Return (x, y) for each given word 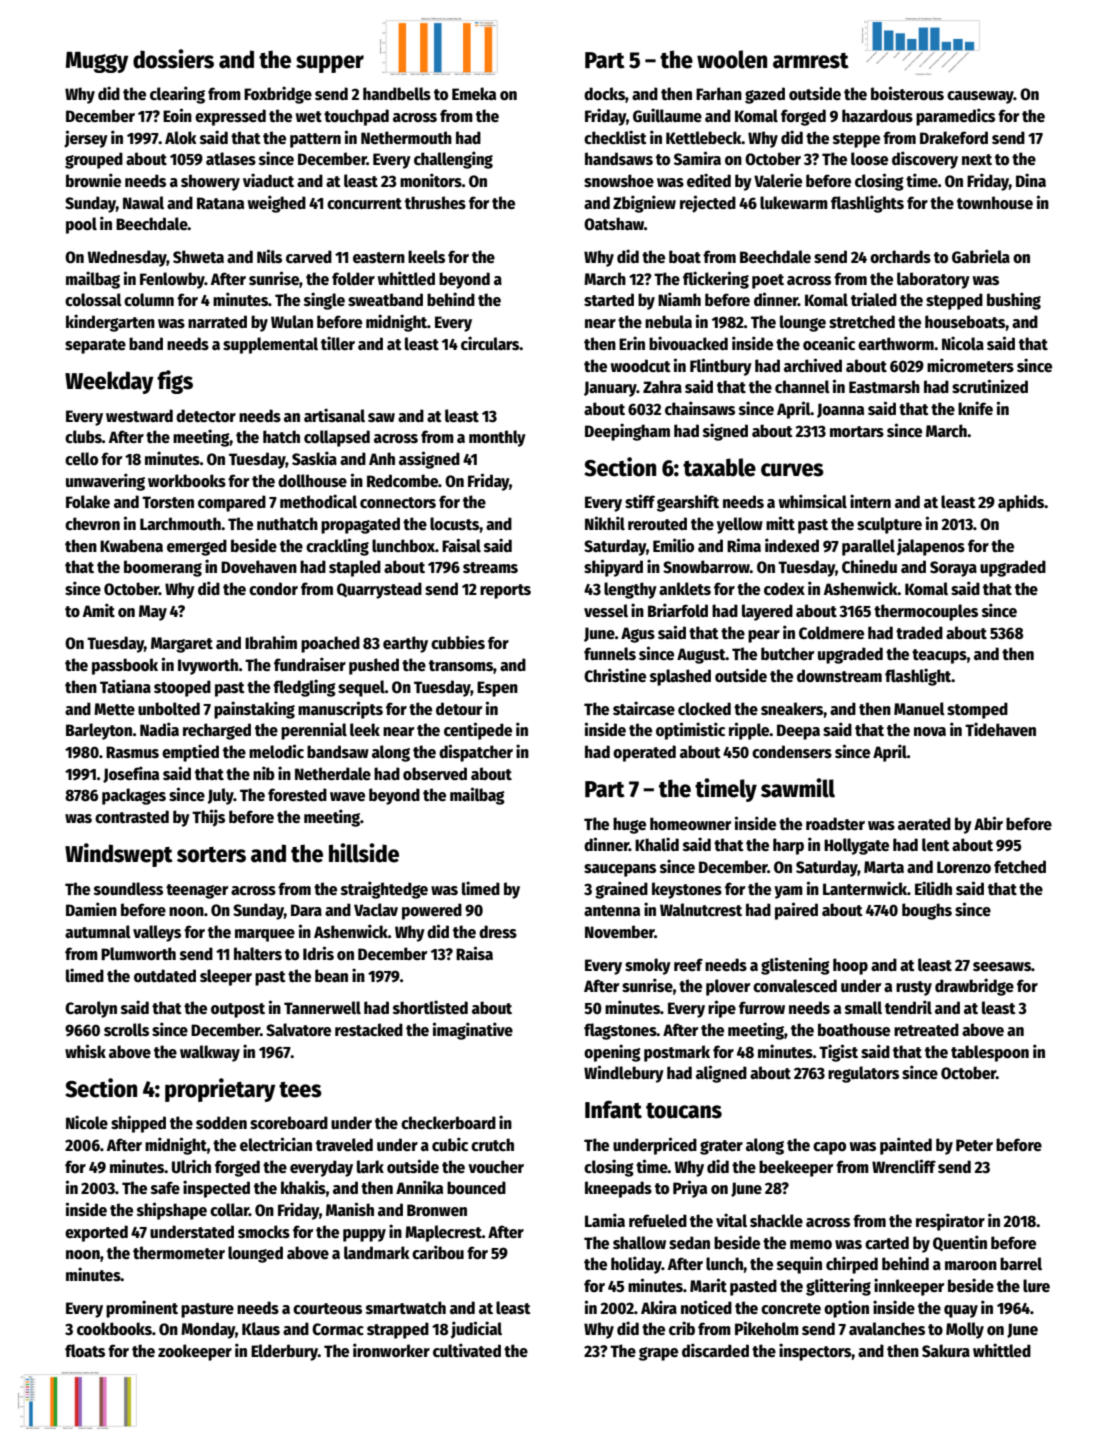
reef (688, 964)
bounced (476, 1187)
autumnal (98, 931)
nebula (668, 322)
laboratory (933, 280)
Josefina (131, 774)
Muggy (97, 62)
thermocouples (926, 612)
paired (796, 911)
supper (330, 64)
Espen (497, 689)
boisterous (907, 93)
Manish (350, 1209)
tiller (338, 343)
